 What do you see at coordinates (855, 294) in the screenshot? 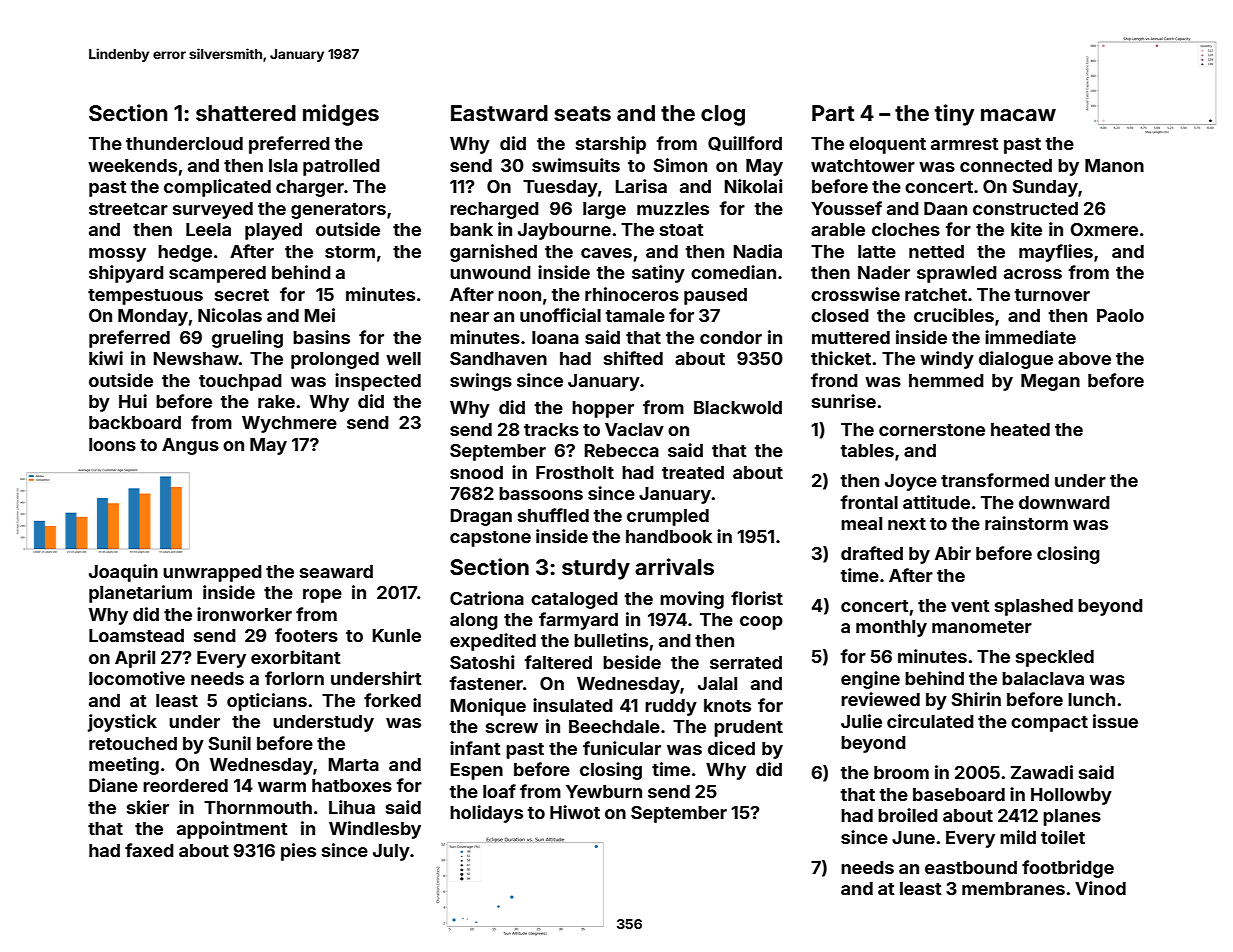
I see `crosswise` at bounding box center [855, 294].
